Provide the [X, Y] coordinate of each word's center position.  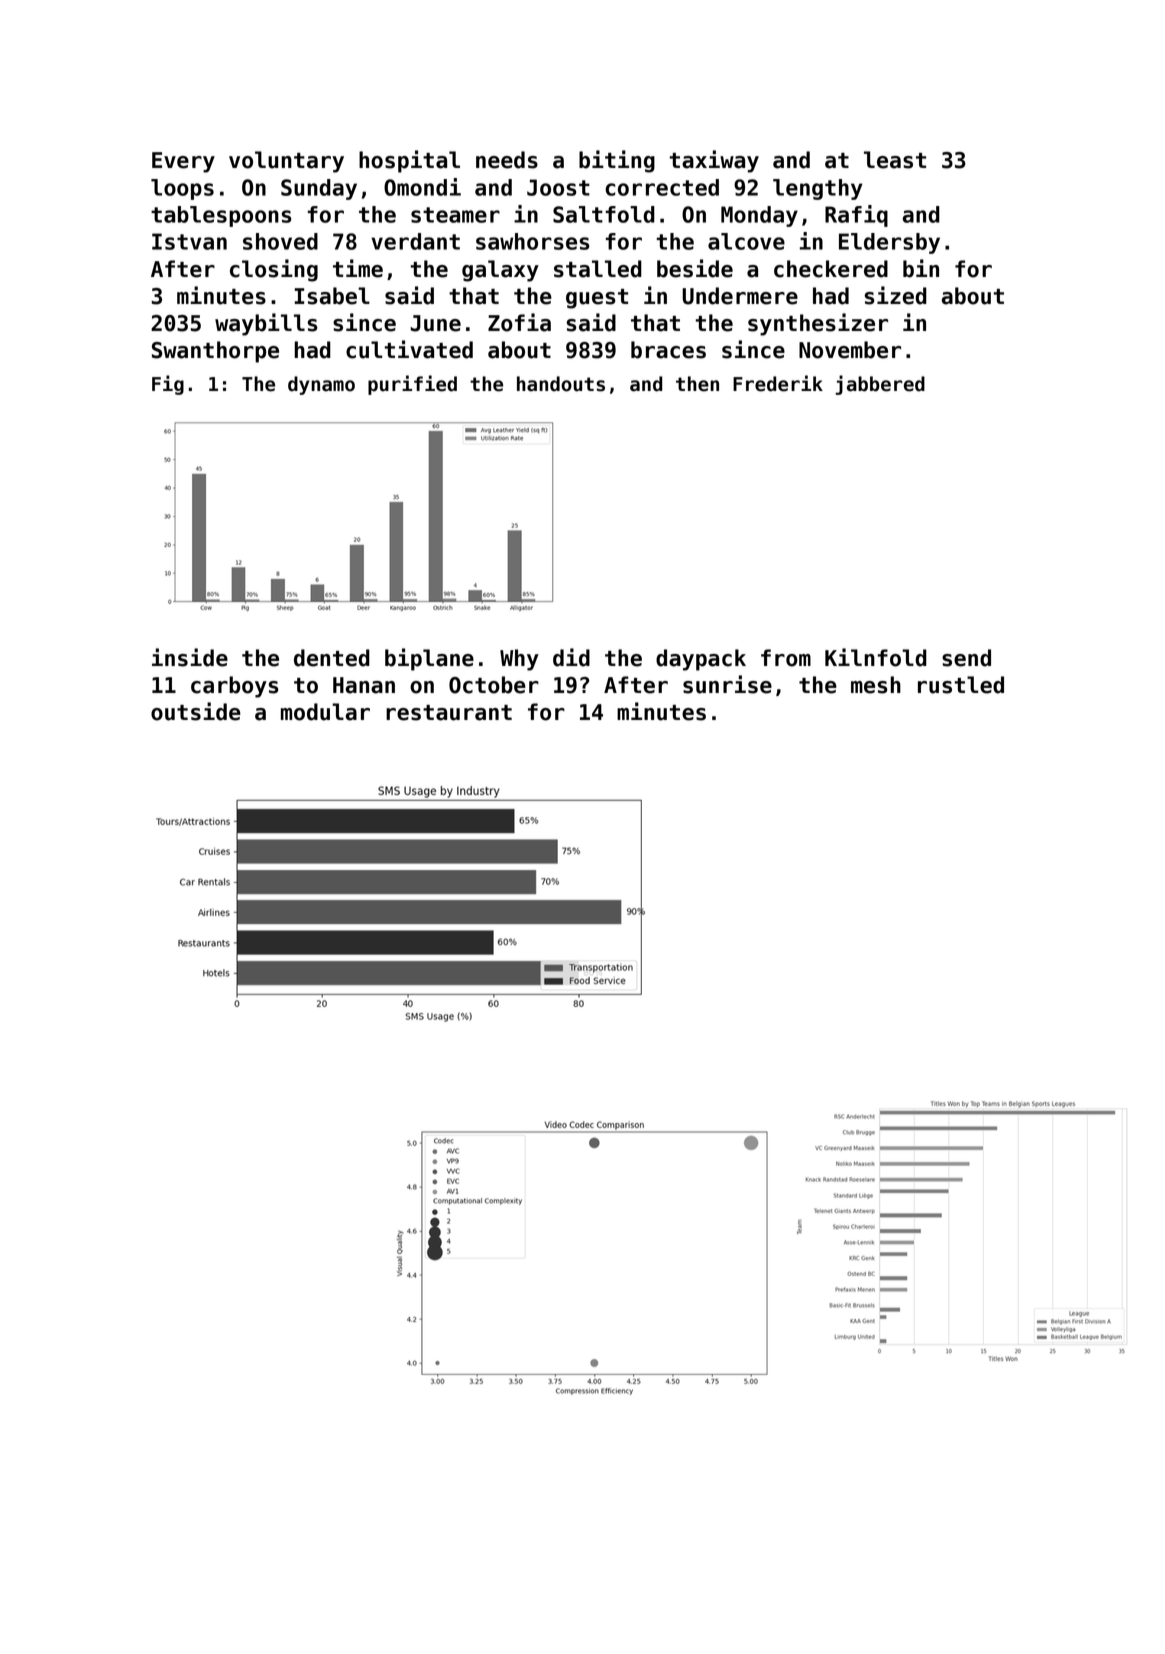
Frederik [778, 383]
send [966, 658]
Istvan [189, 241]
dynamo [321, 385]
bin [921, 268]
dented [332, 658]
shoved [280, 241]
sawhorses [532, 241]
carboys [235, 687]
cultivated [409, 349]
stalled [598, 269]
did [571, 657]
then [697, 384]
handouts [561, 384]
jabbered [880, 385]
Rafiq [856, 216]
